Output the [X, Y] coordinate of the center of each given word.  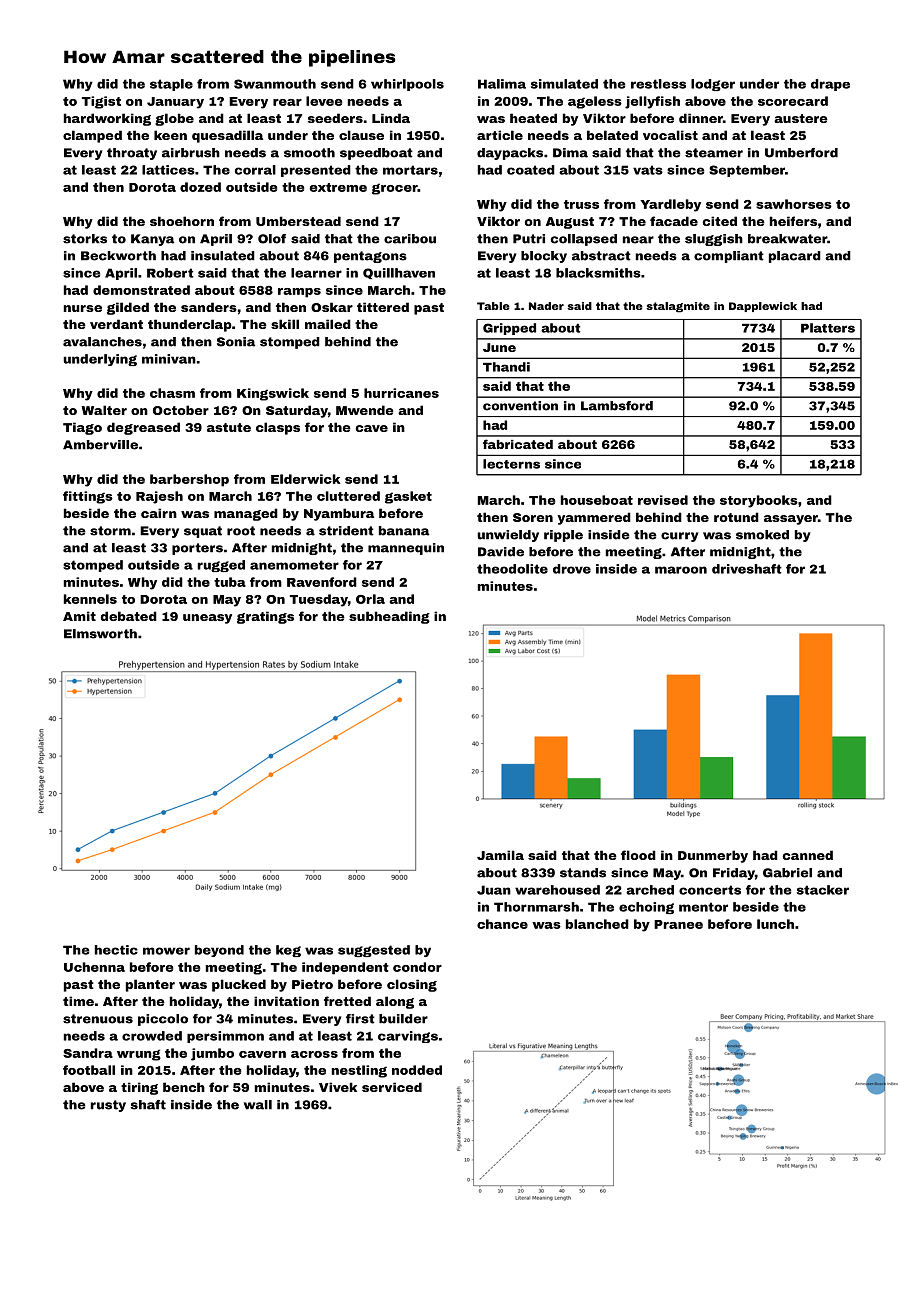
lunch [775, 924]
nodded [417, 1070]
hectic [116, 950]
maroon [681, 570]
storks [85, 239]
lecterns [511, 464]
